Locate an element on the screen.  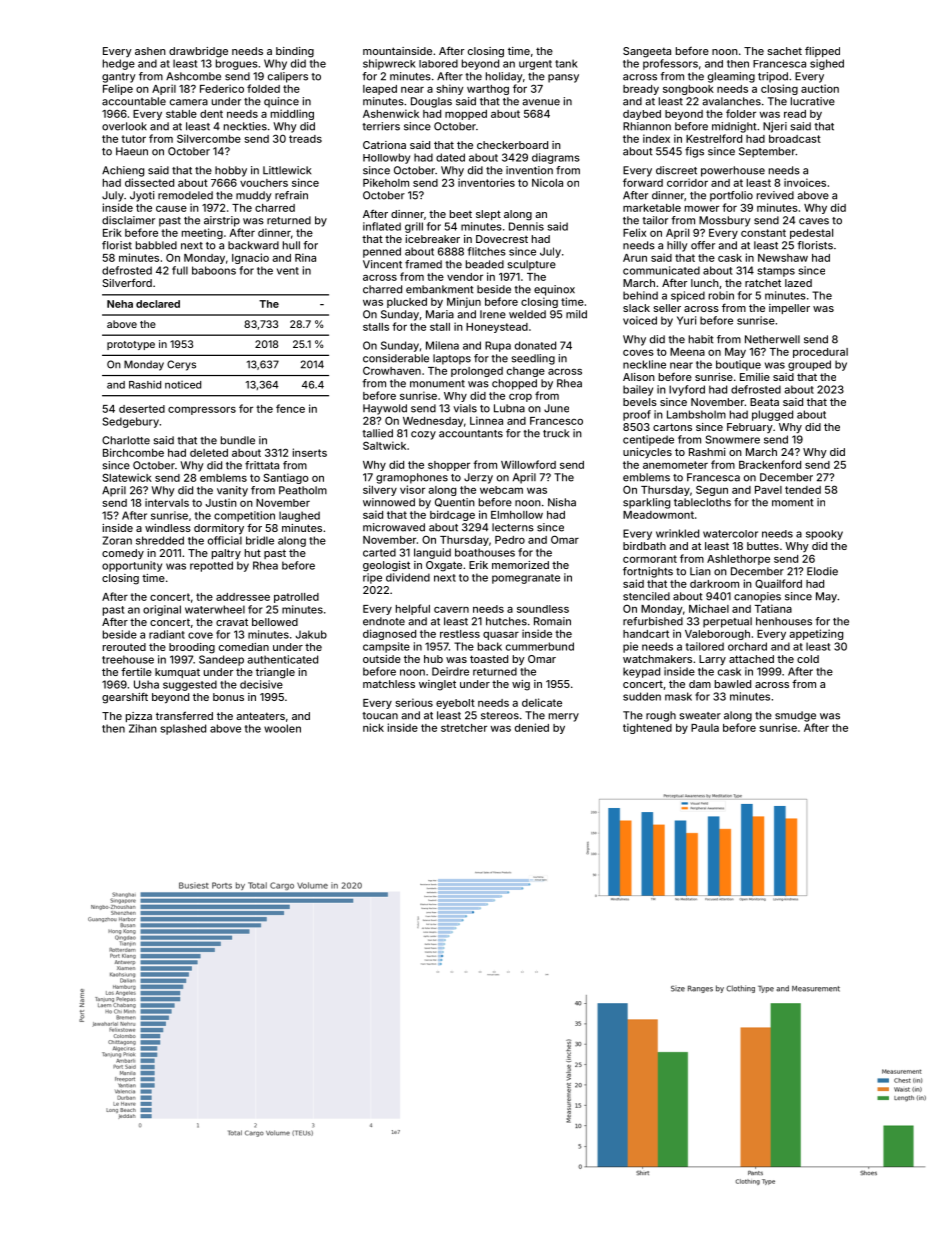
splashed is located at coordinates (183, 729).
